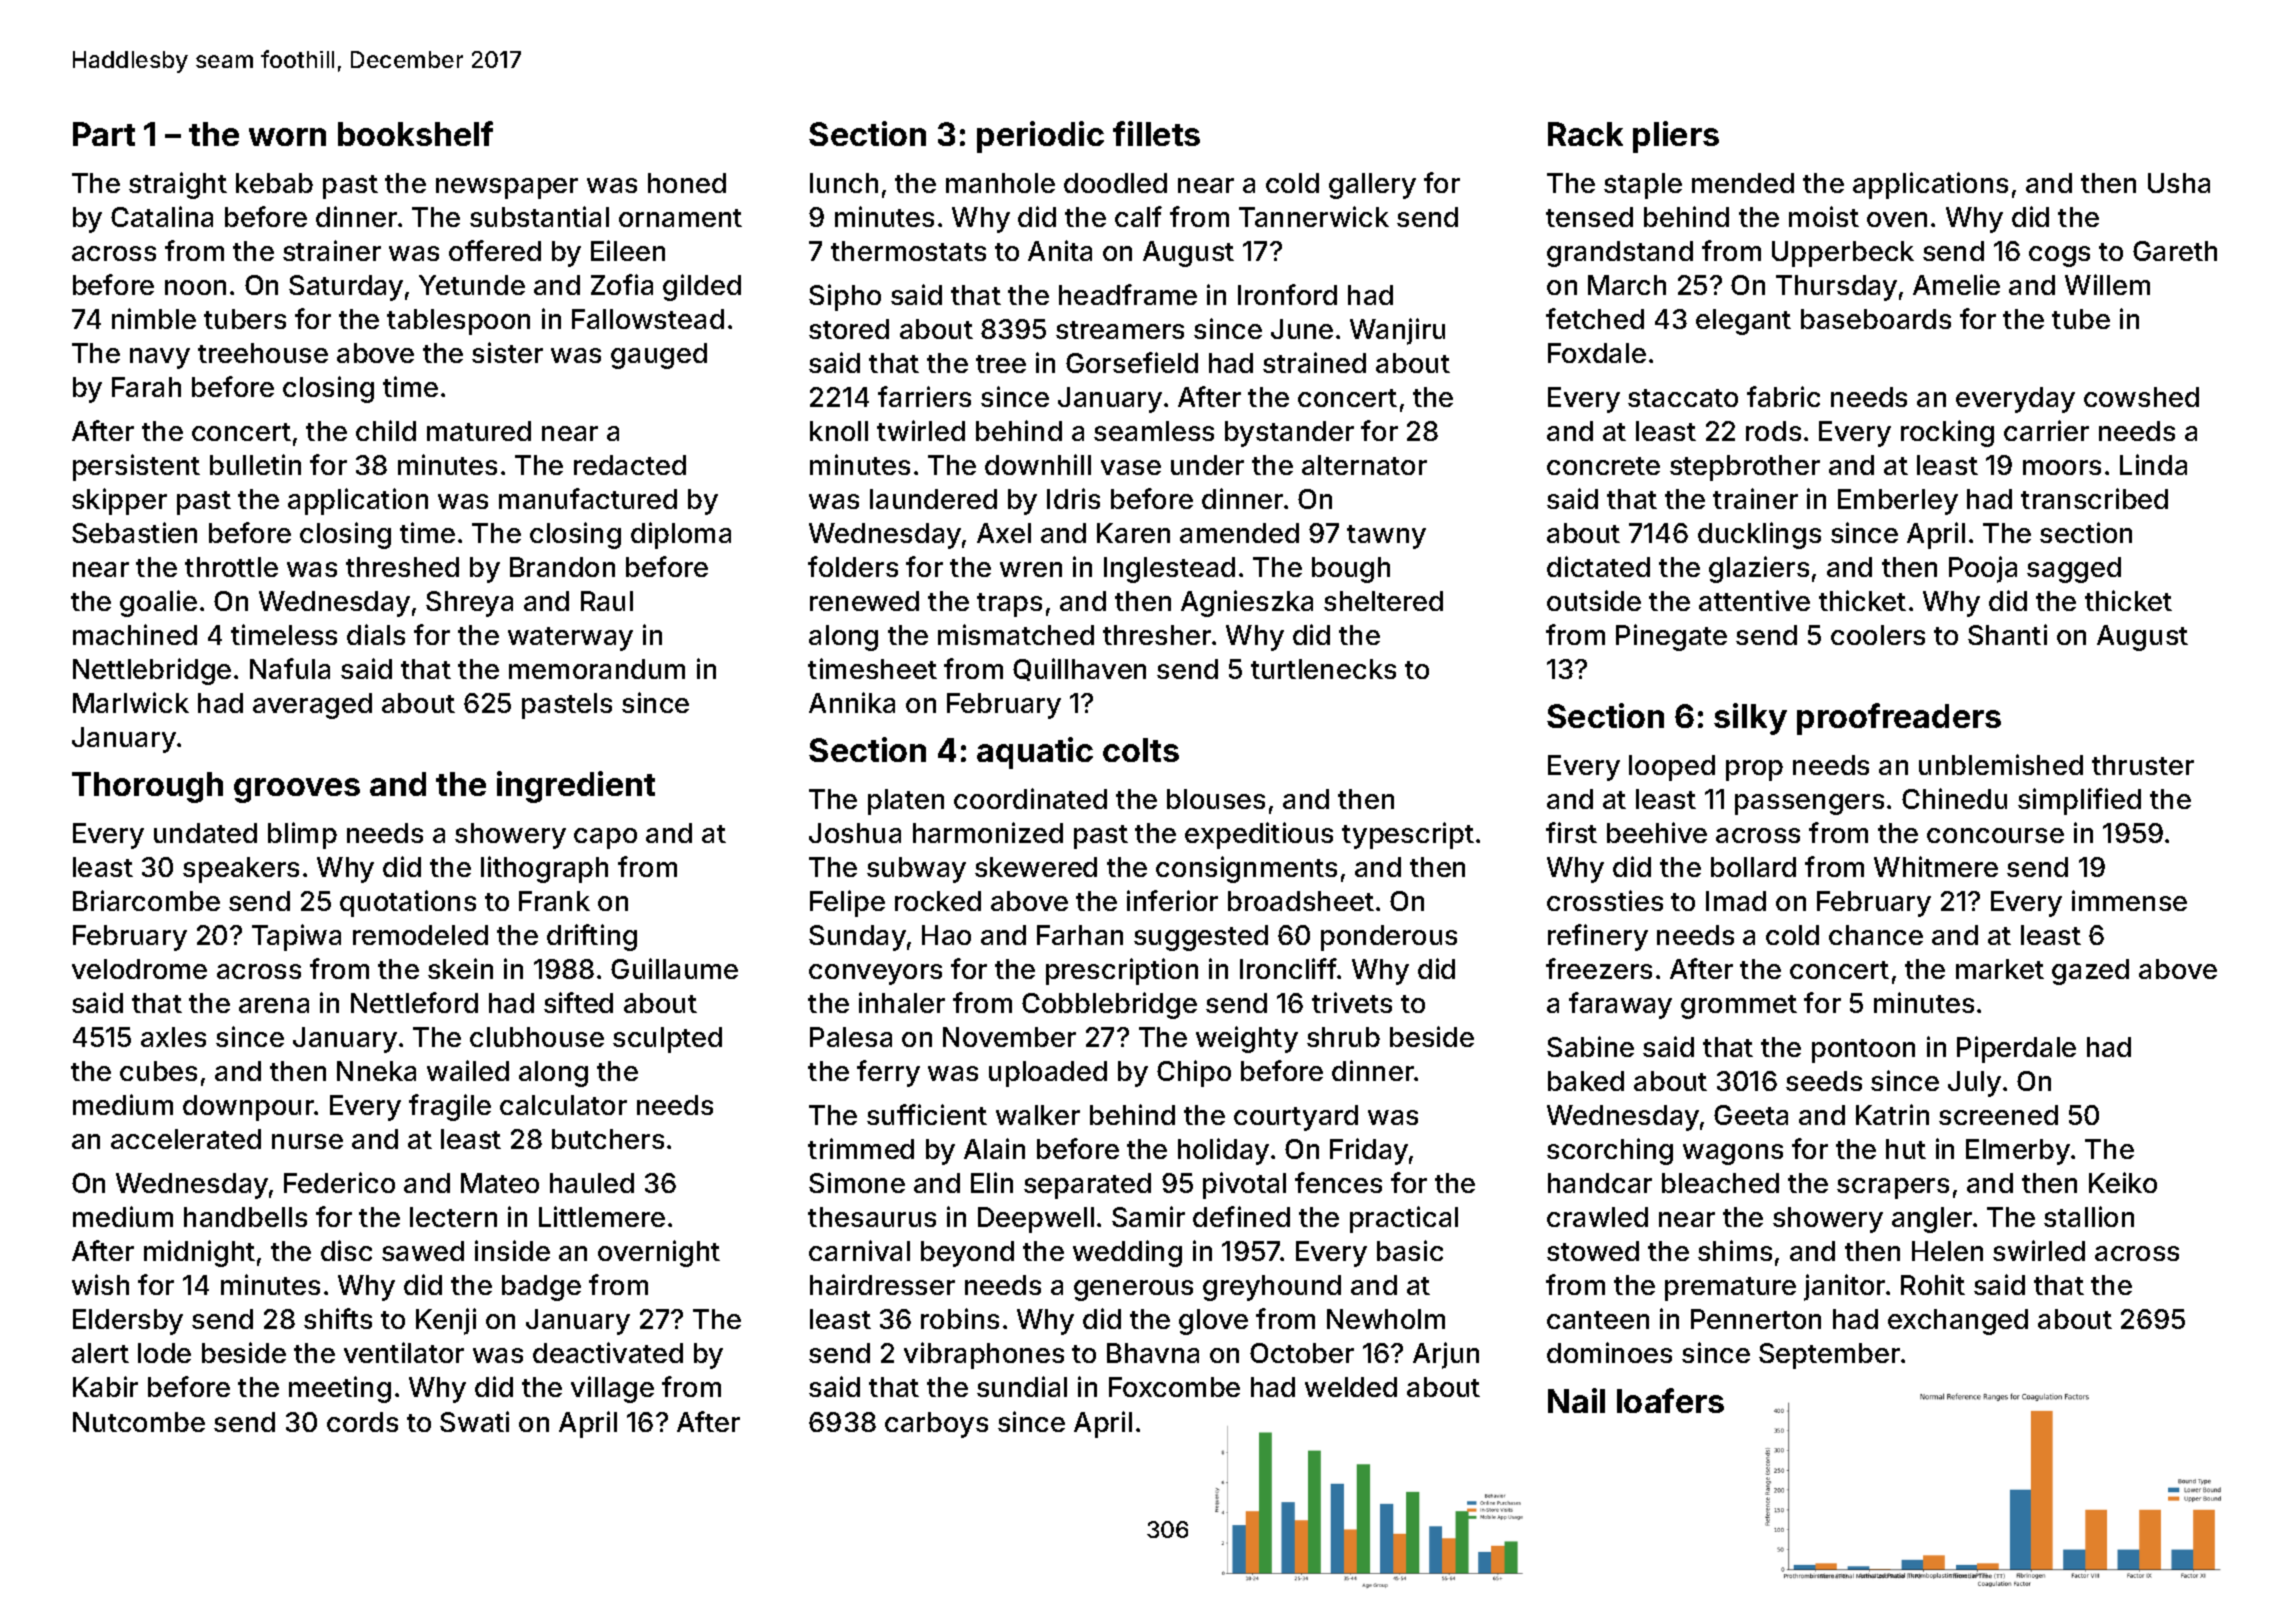 The width and height of the image is (2292, 1620). I want to click on Usha, so click(2179, 183).
